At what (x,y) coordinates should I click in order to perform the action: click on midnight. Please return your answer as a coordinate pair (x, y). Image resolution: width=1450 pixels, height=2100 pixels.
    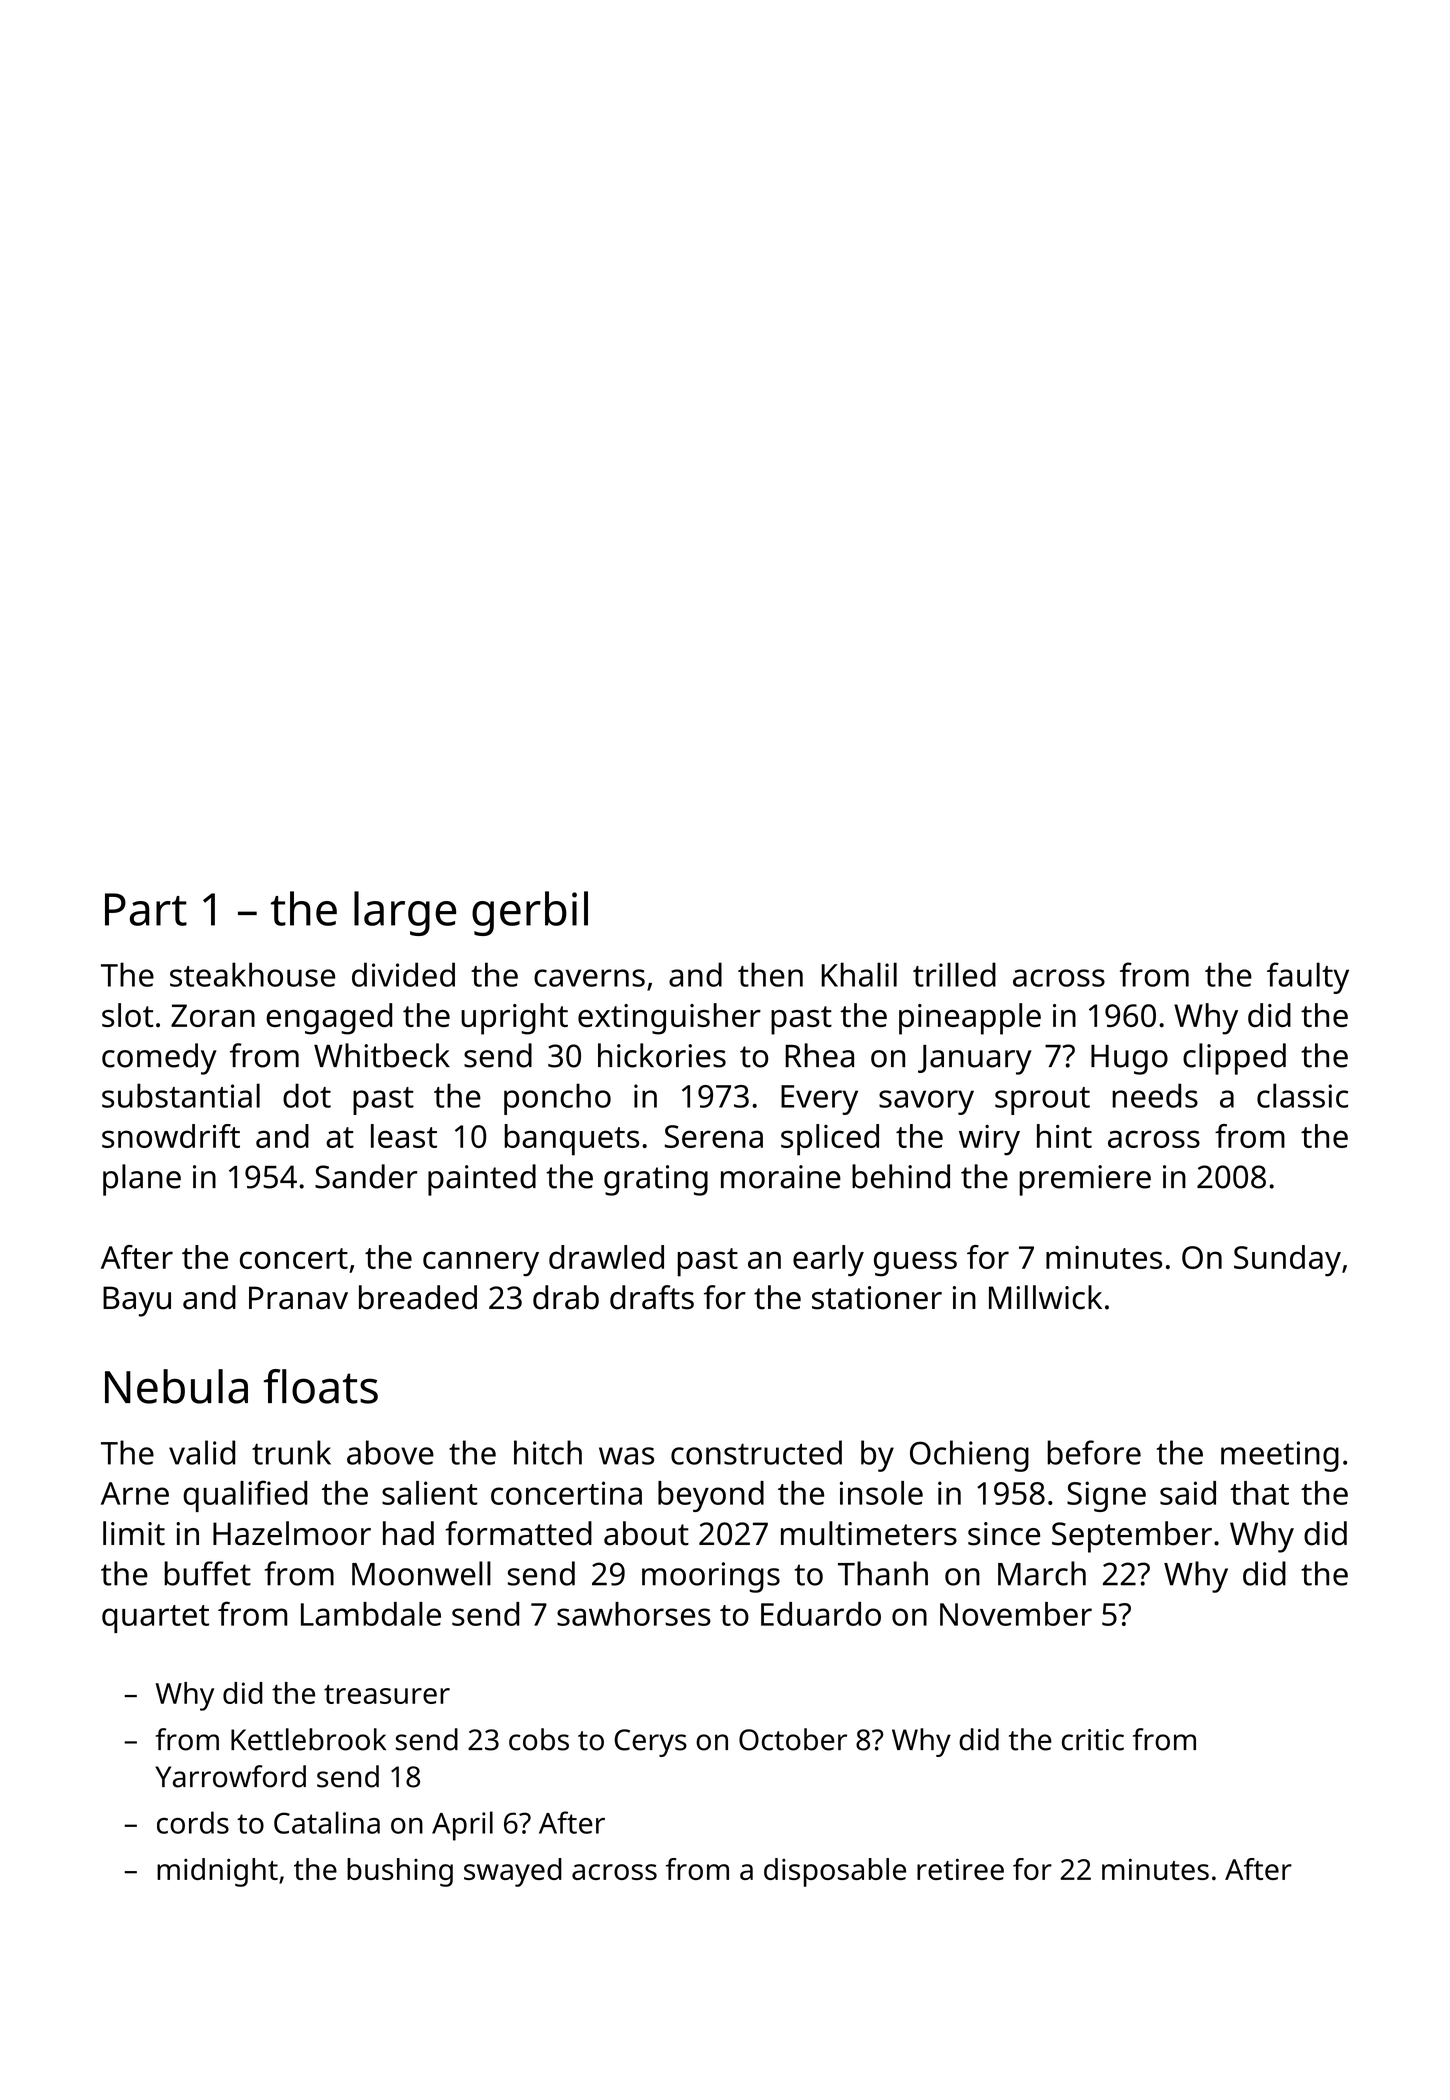
    Looking at the image, I should click on (217, 1872).
